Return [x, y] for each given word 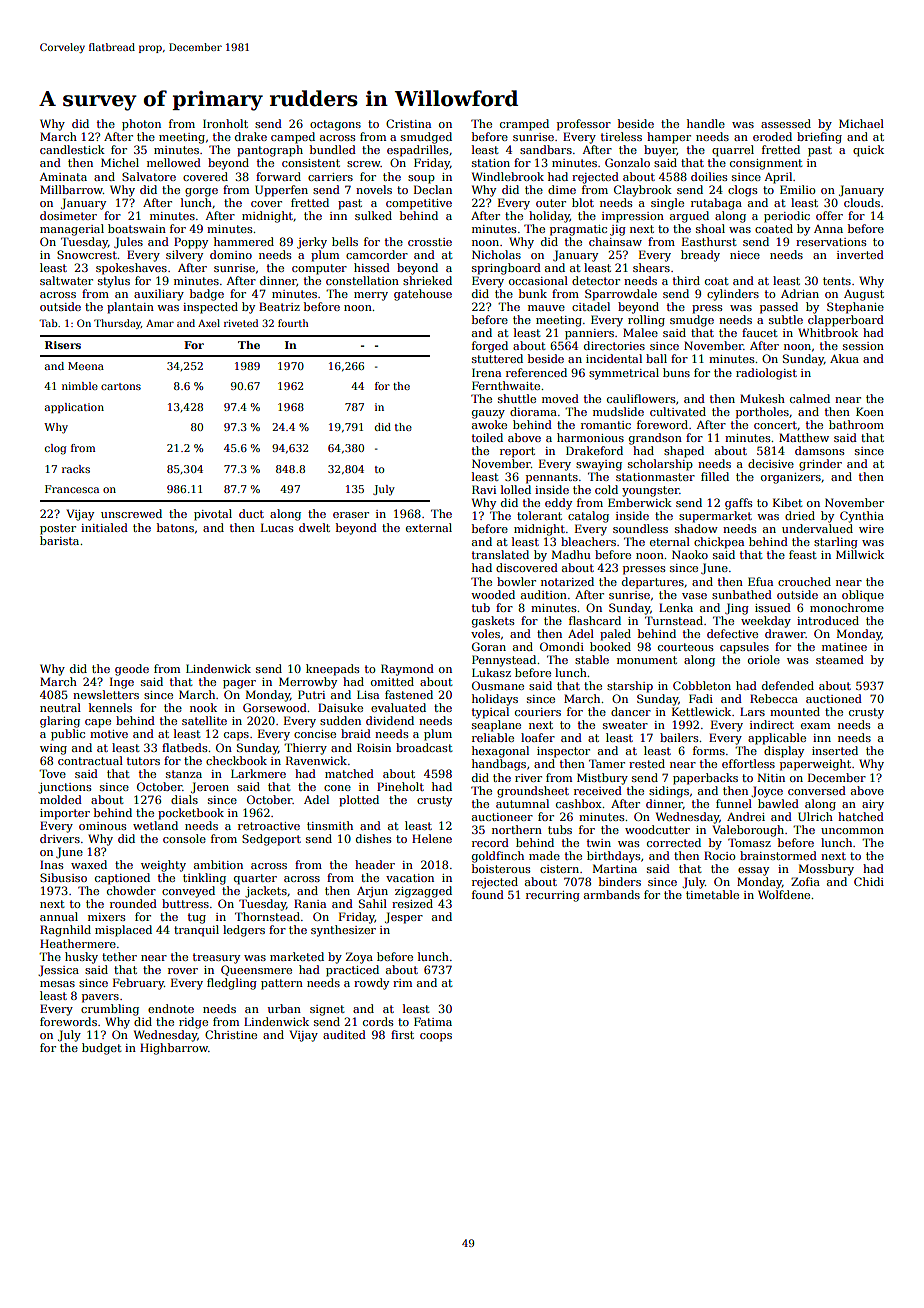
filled [715, 476]
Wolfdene [784, 894]
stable [592, 659]
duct [251, 513]
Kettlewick [701, 711]
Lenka [676, 607]
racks [76, 469]
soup [421, 179]
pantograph [270, 151]
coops [436, 1037]
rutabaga [716, 204]
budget [102, 1049]
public [68, 735]
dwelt [314, 527]
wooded [493, 594]
